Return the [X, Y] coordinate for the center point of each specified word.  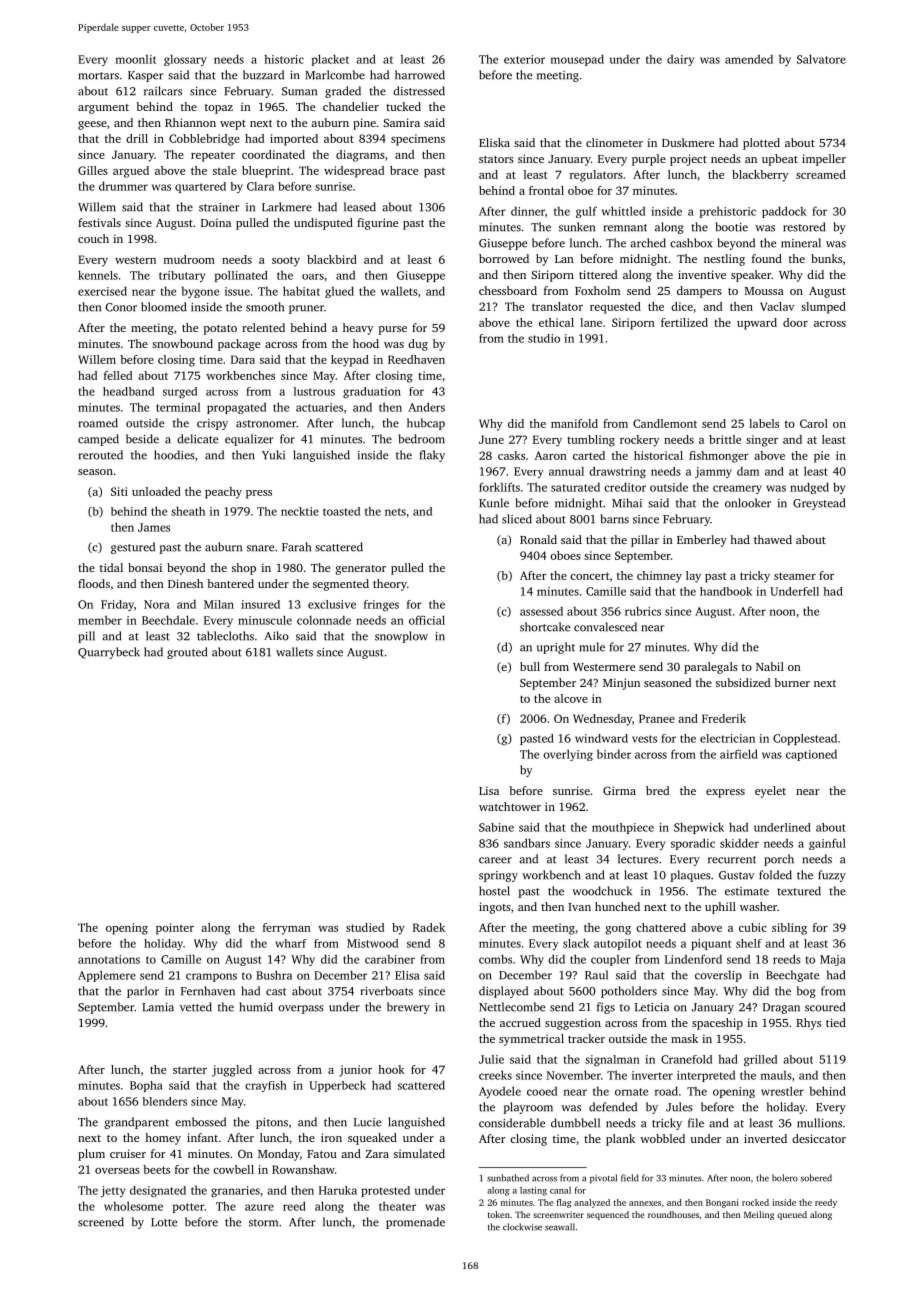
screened [101, 1222]
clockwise [522, 1227]
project [688, 160]
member [100, 620]
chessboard [508, 290]
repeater [213, 157]
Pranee [657, 718]
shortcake [545, 627]
